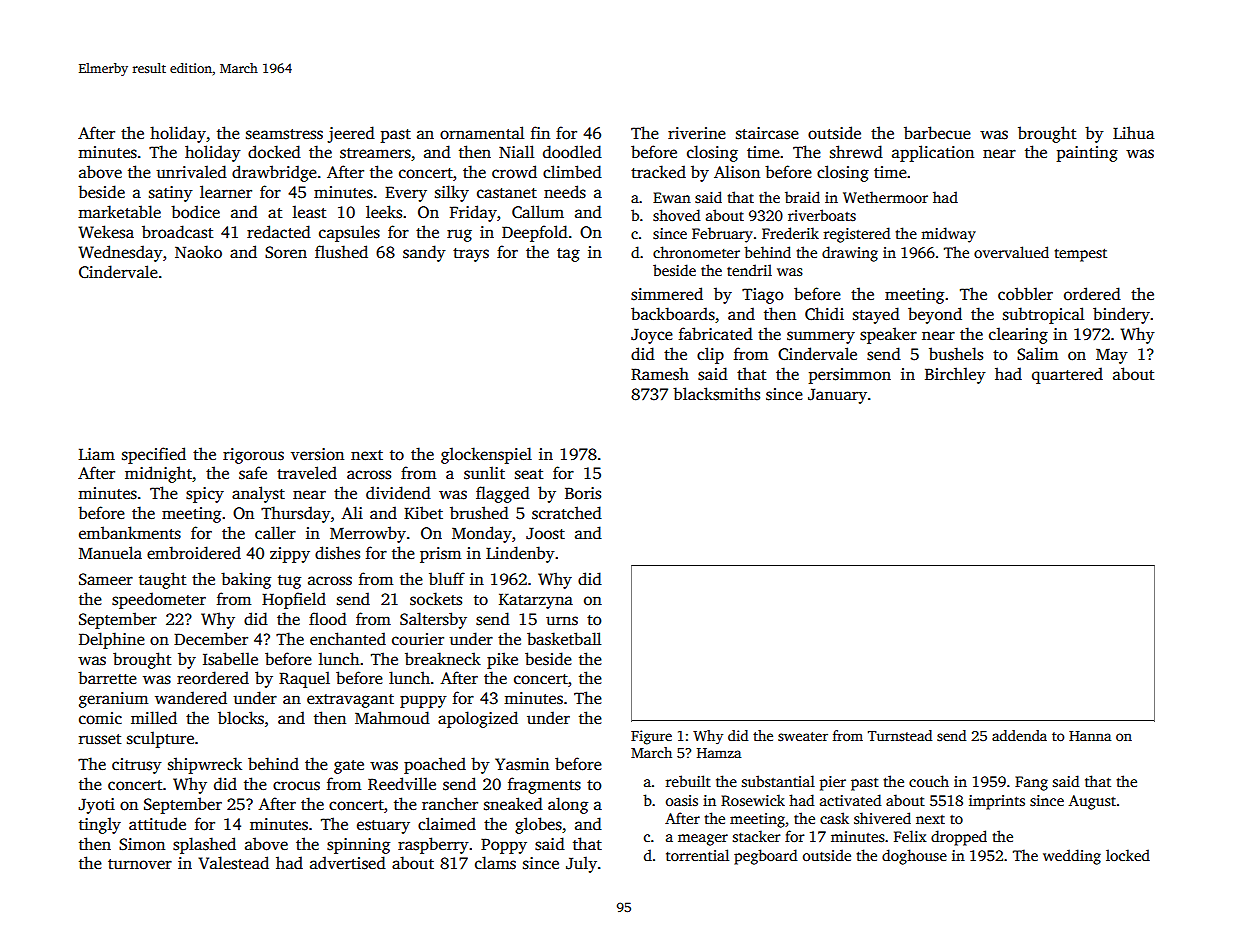 The image size is (1233, 952). I want to click on glockenspiel, so click(486, 455).
